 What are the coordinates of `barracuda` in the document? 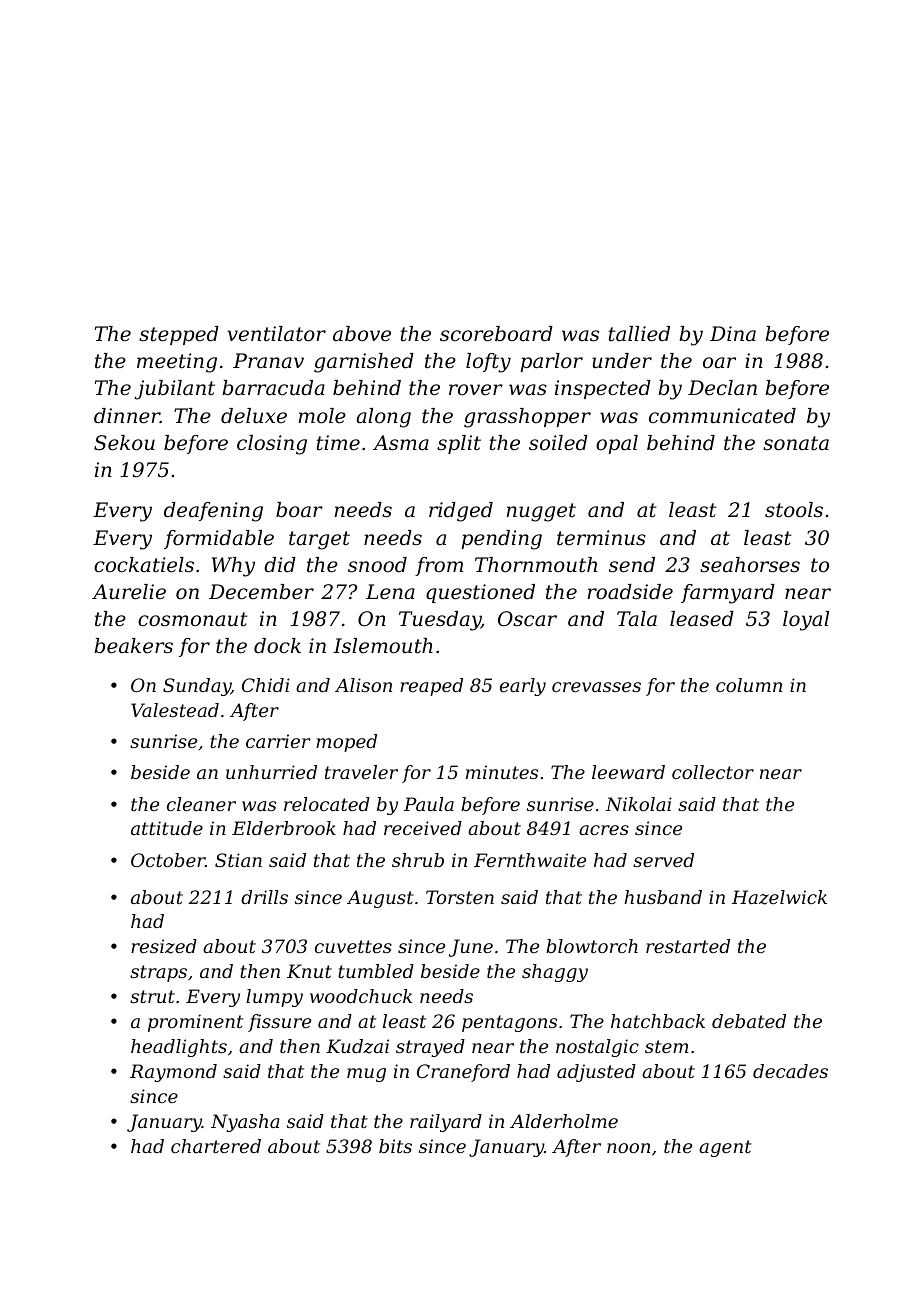 It's located at (273, 388).
